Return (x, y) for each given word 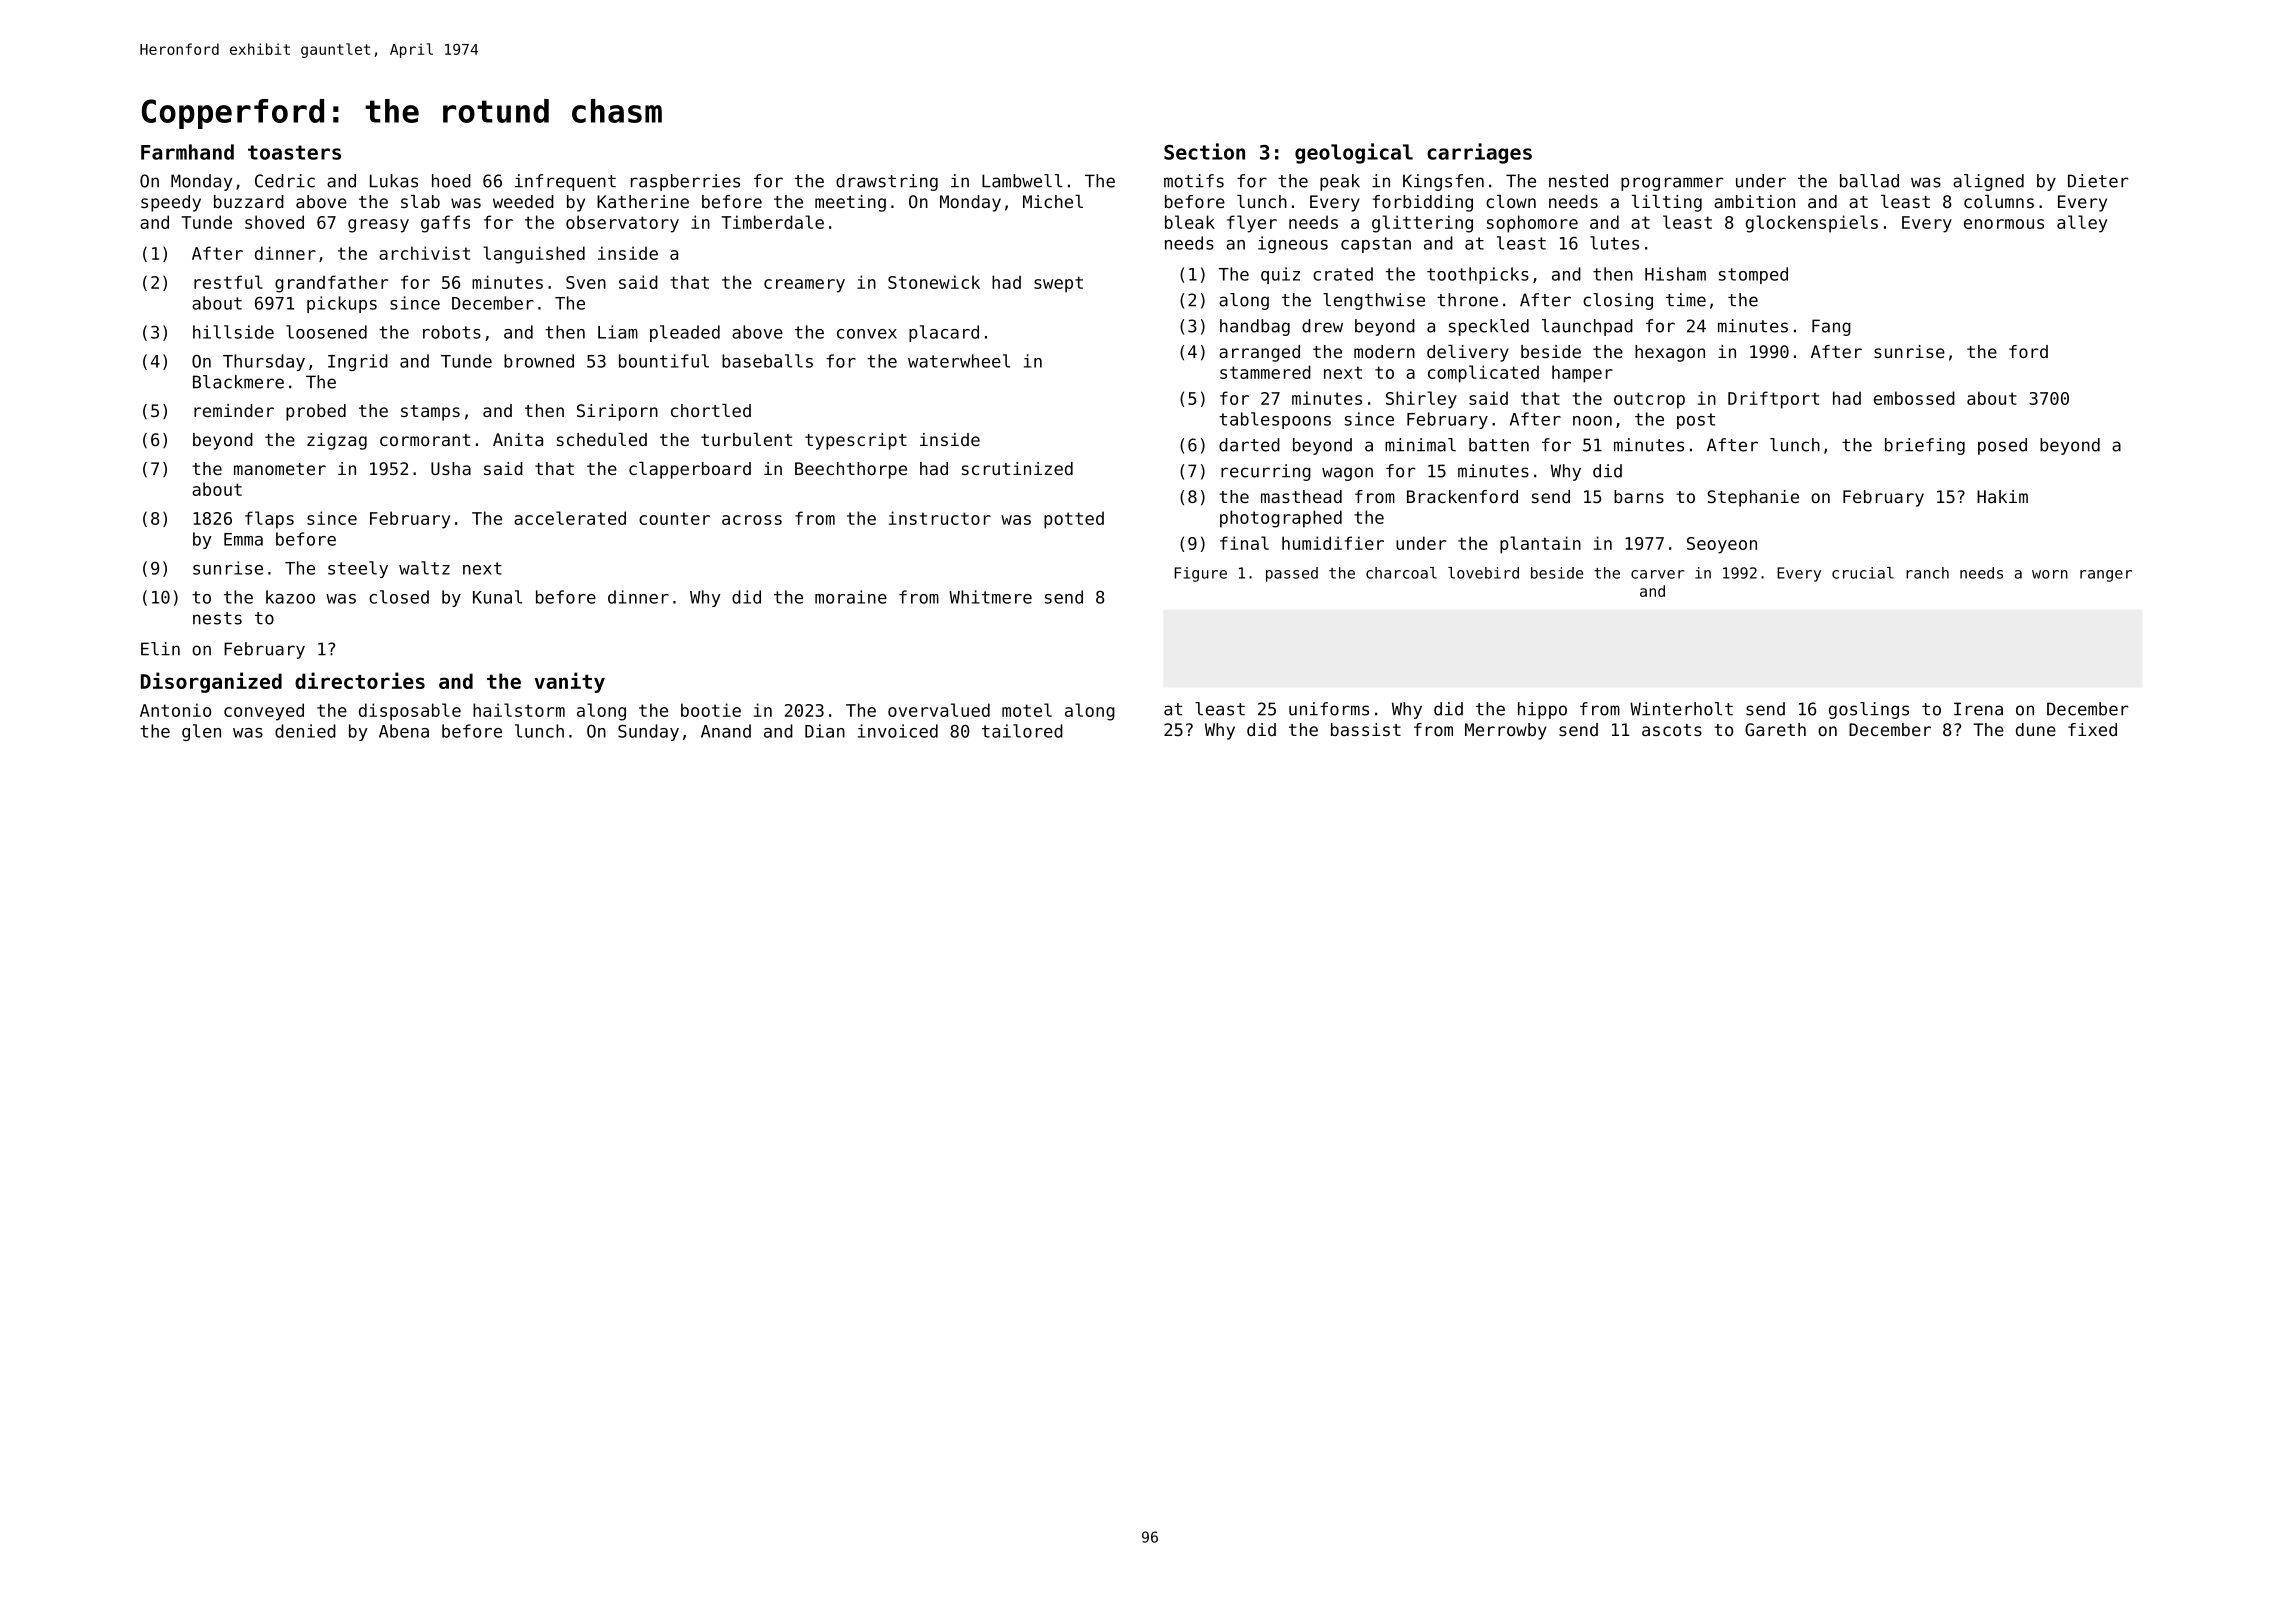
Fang (1831, 327)
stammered (1265, 372)
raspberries (685, 182)
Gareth (1775, 729)
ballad (1869, 181)
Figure (1200, 574)
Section (1204, 151)
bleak (1190, 222)
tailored (1022, 731)
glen (201, 732)
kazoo (290, 597)
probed (316, 412)
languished (534, 255)
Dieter (2098, 181)
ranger (2106, 576)
